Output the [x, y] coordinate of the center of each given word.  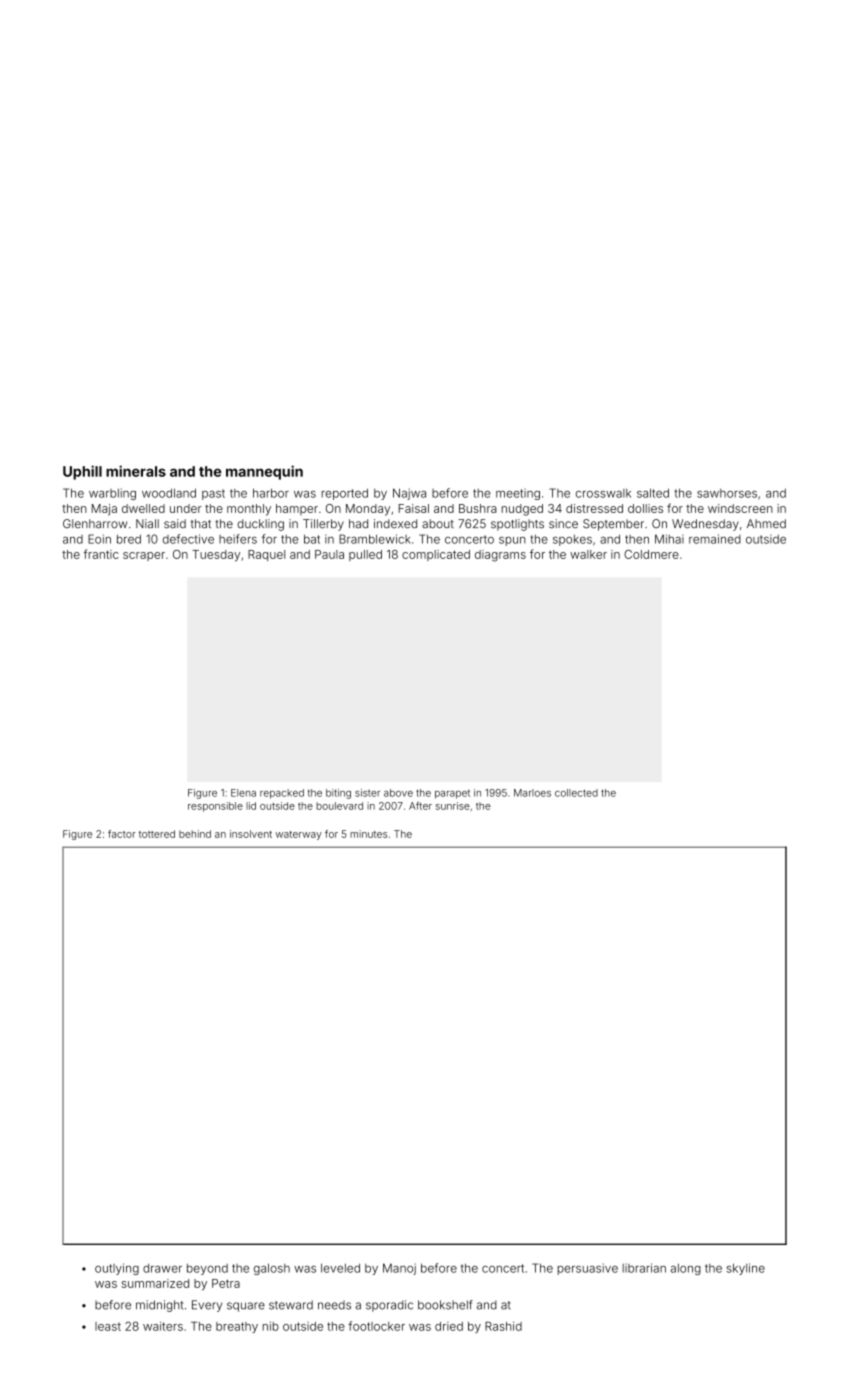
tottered [157, 834]
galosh [272, 1269]
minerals [136, 471]
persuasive [588, 1269]
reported [345, 494]
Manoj [399, 1269]
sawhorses [727, 493]
